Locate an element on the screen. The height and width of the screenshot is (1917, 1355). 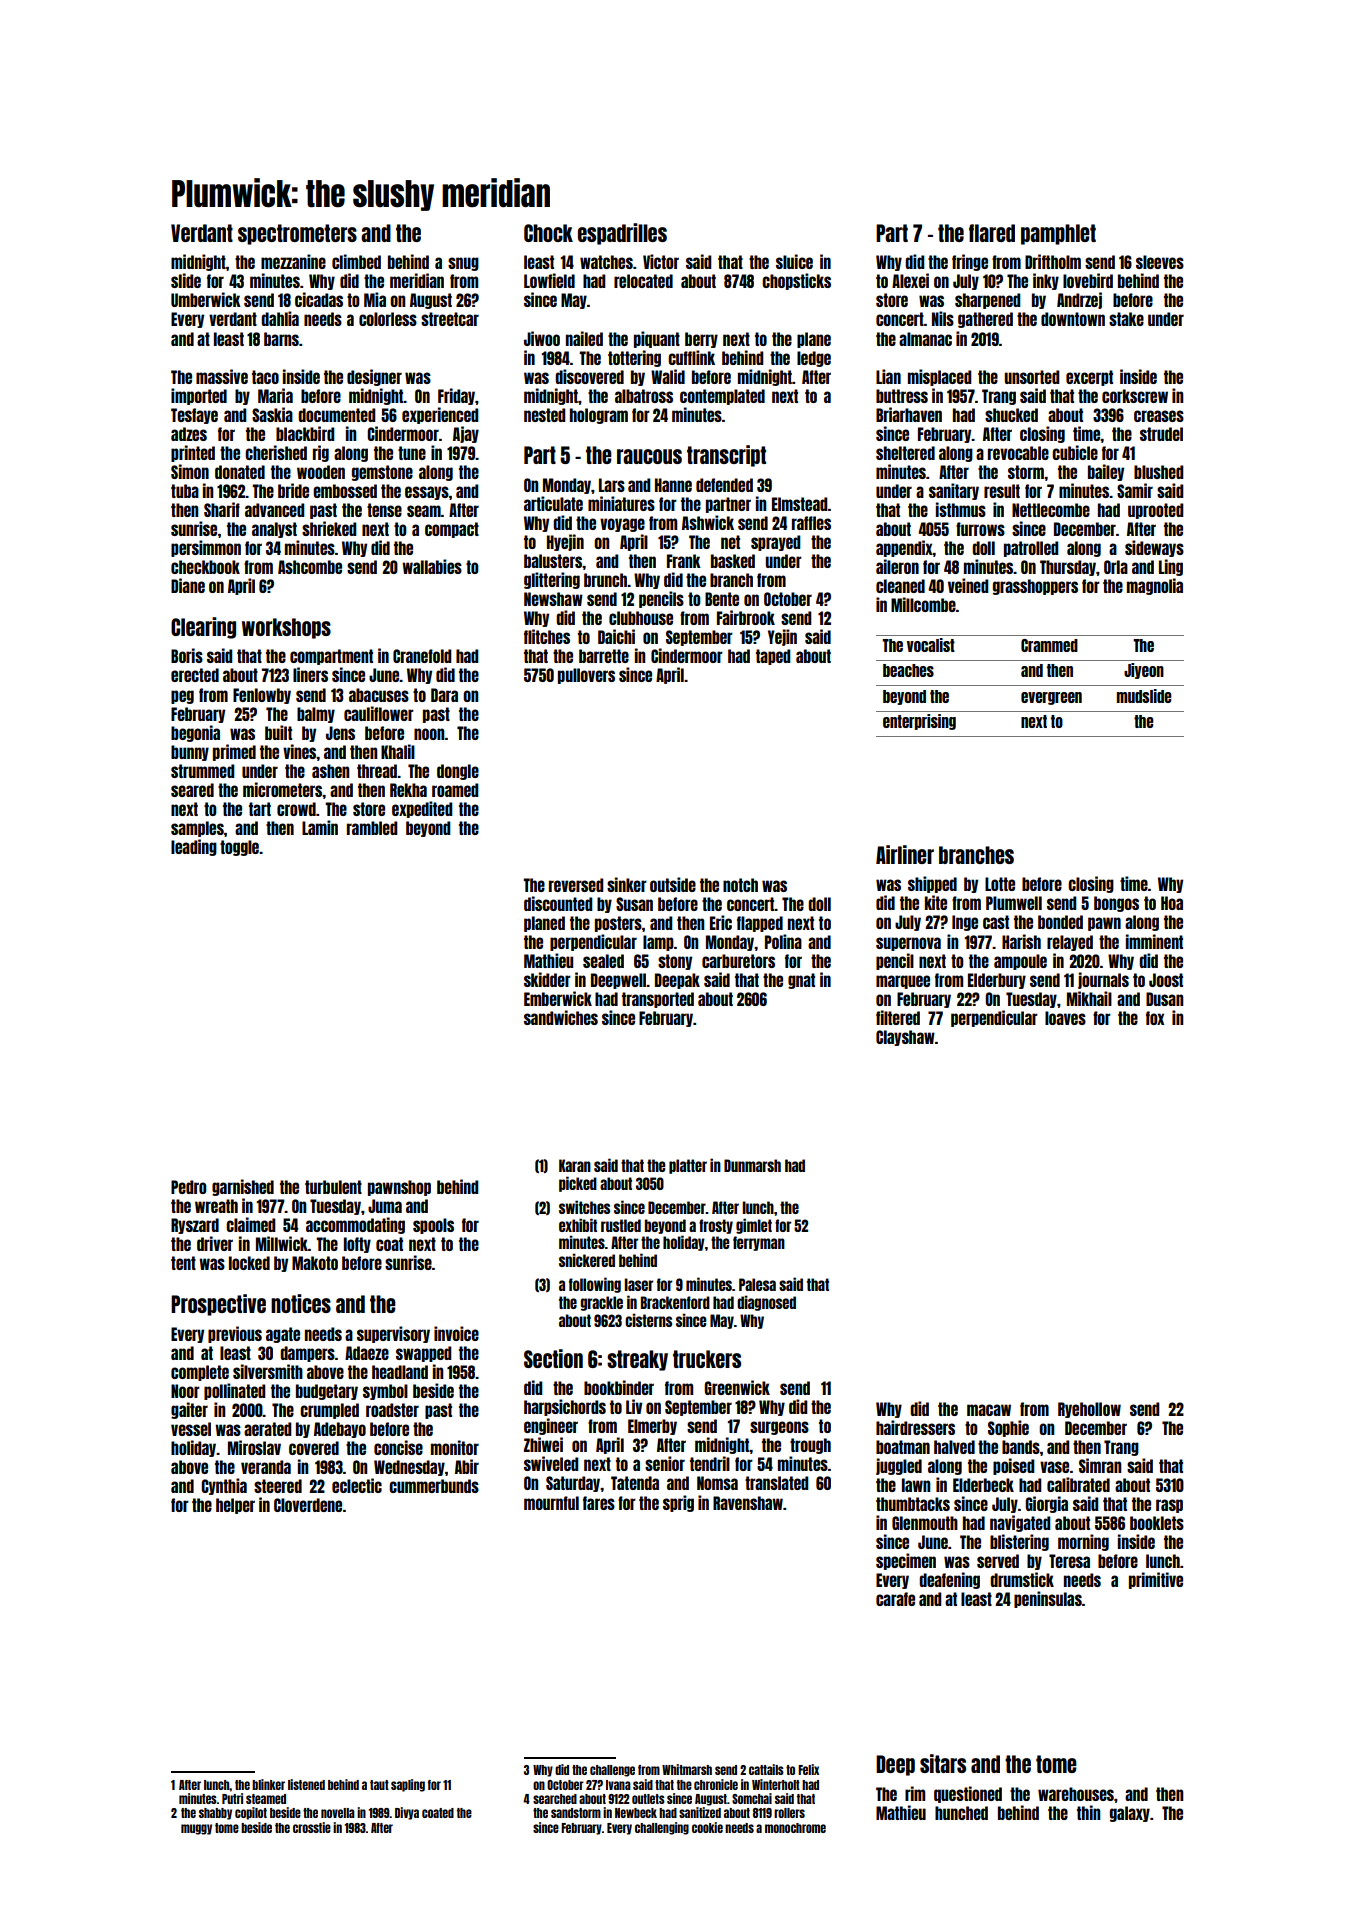
muggy is located at coordinates (196, 1829).
